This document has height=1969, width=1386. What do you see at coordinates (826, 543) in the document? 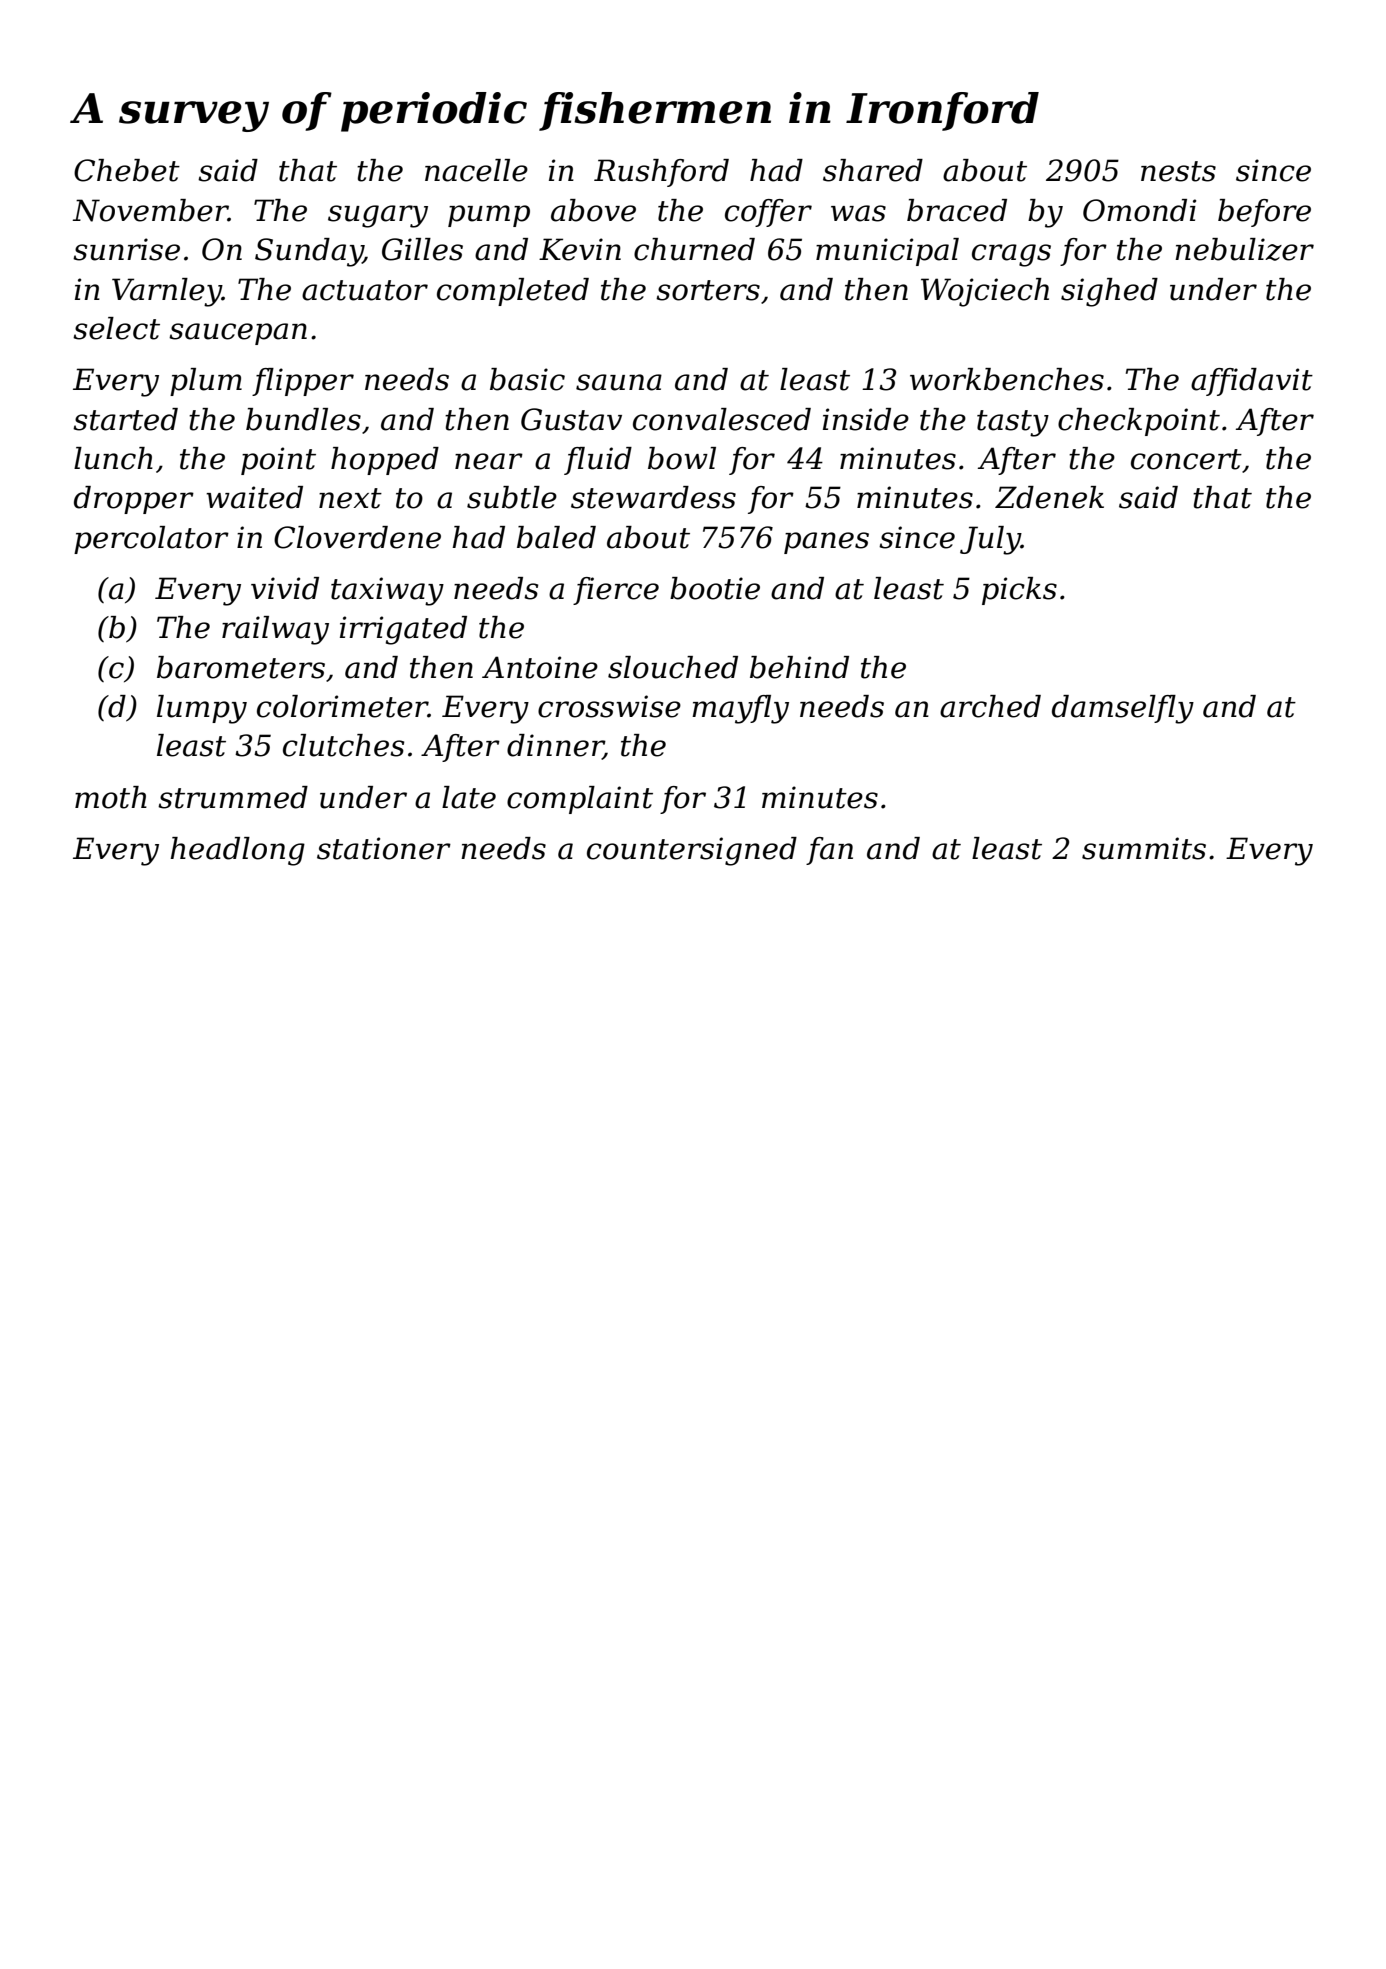
I see `panes` at bounding box center [826, 543].
